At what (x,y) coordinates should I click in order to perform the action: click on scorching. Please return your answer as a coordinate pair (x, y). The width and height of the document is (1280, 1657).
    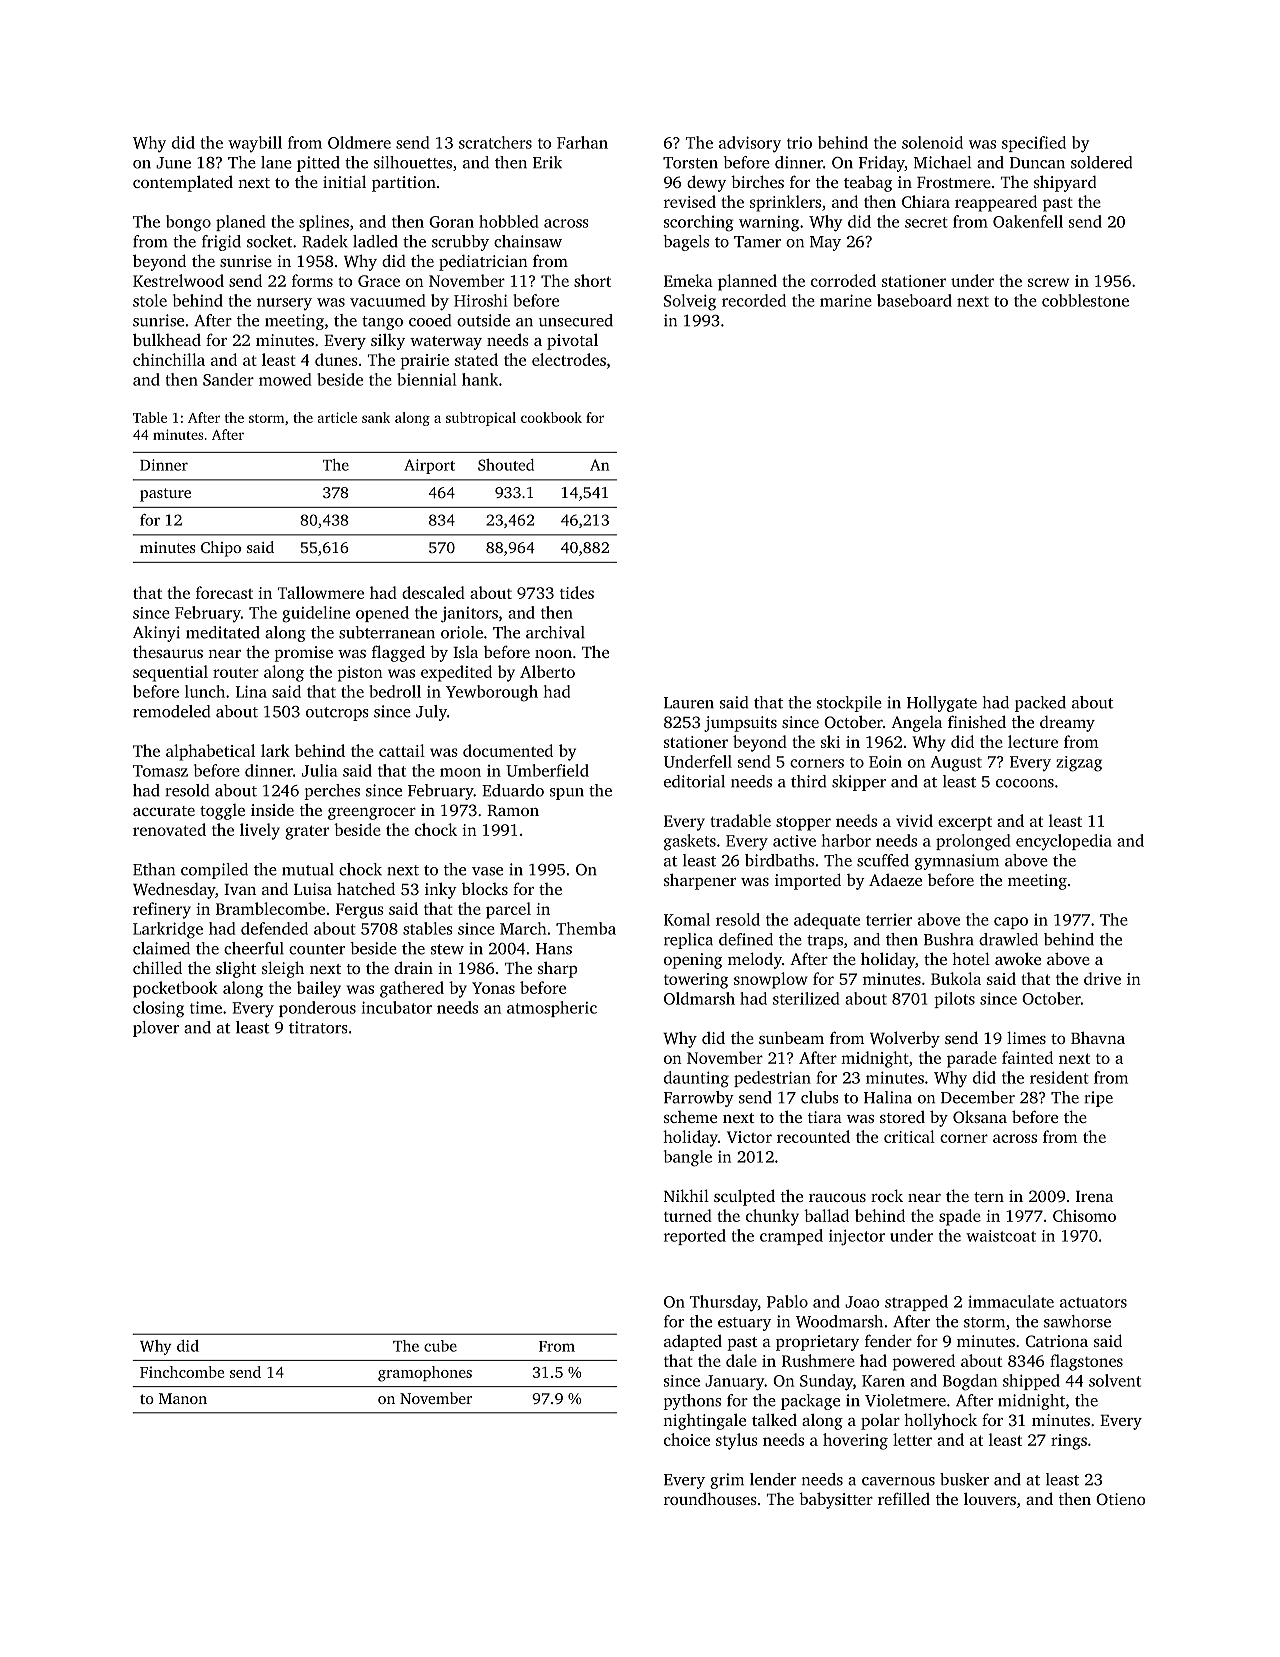
    Looking at the image, I should click on (699, 223).
